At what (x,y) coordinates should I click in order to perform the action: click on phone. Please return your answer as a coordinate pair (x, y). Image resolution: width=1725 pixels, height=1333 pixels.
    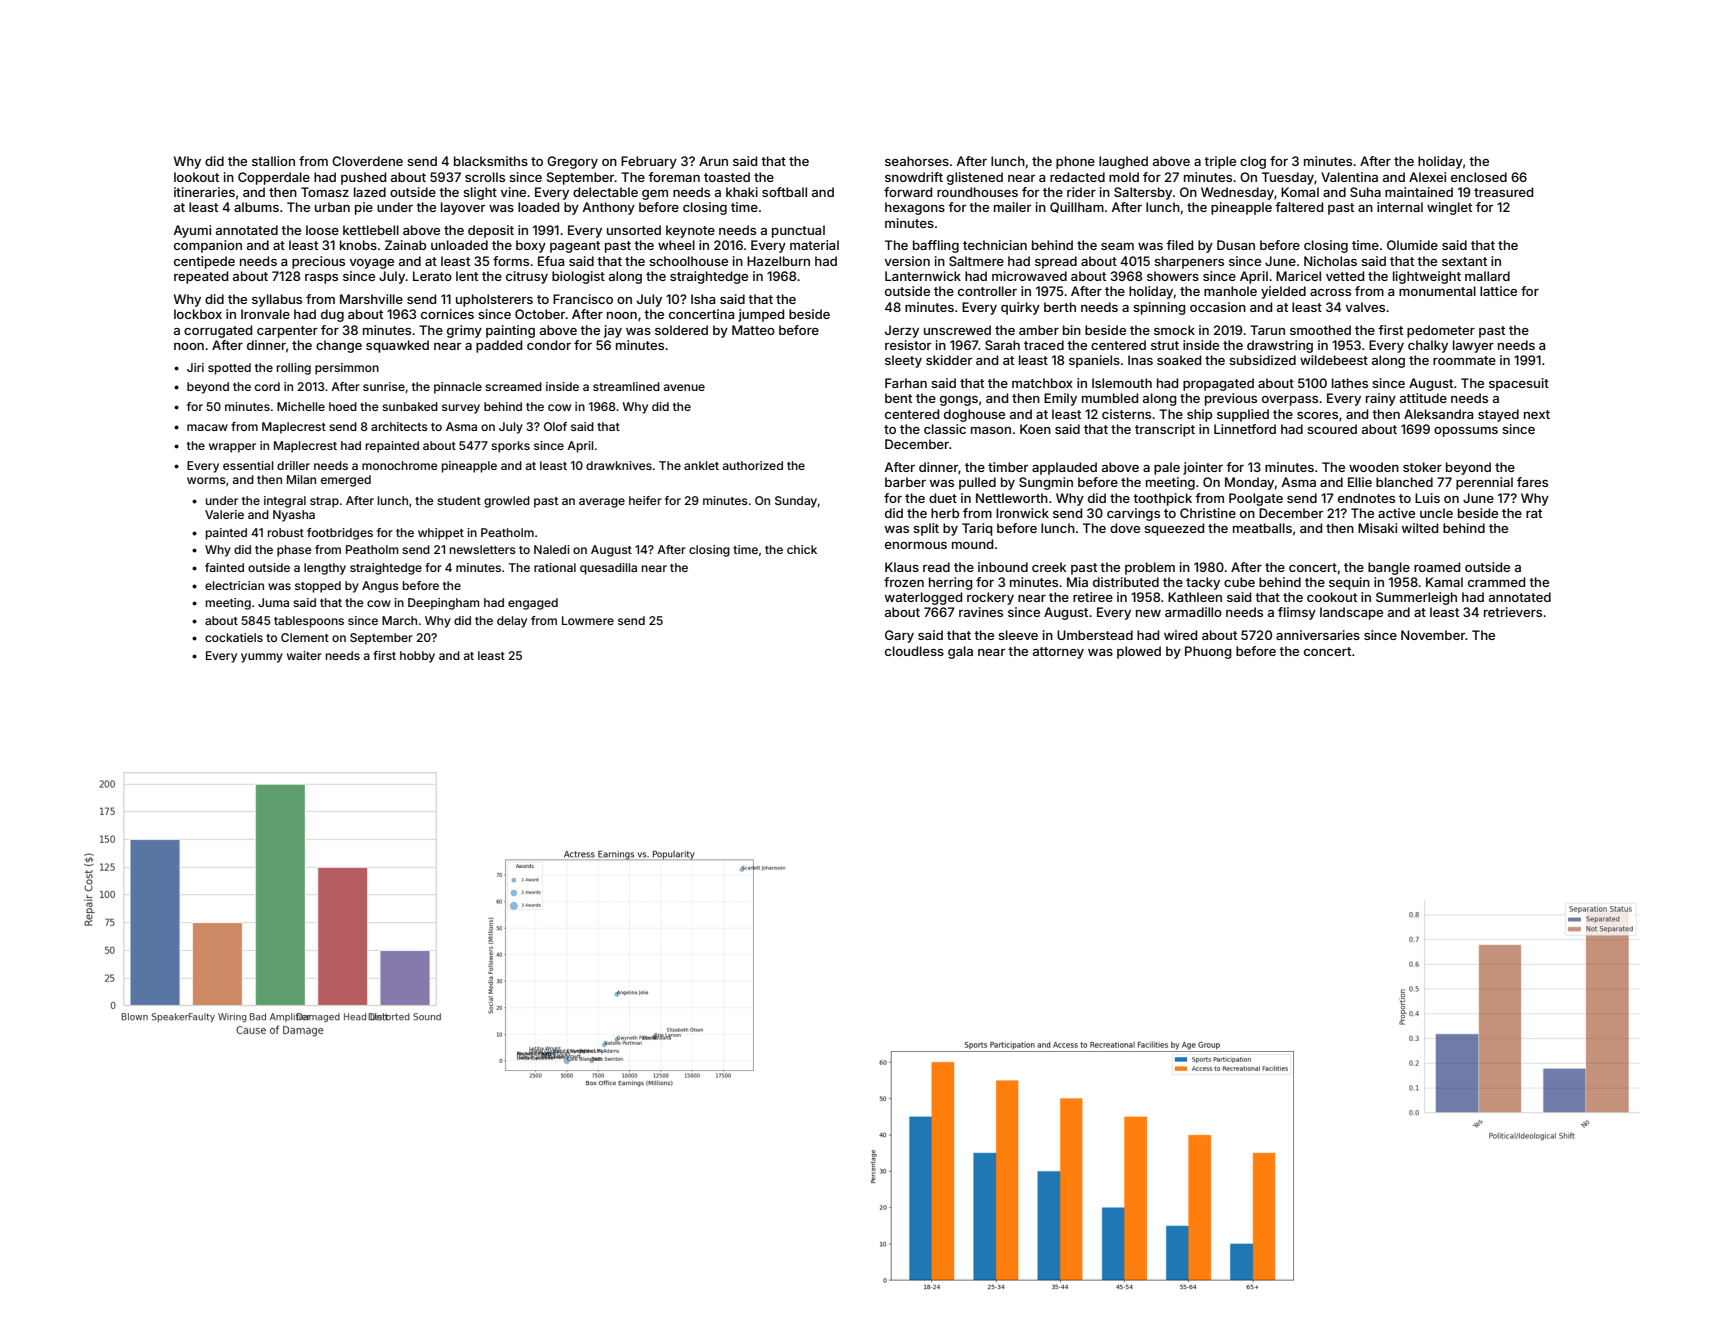
    Looking at the image, I should click on (1075, 162).
